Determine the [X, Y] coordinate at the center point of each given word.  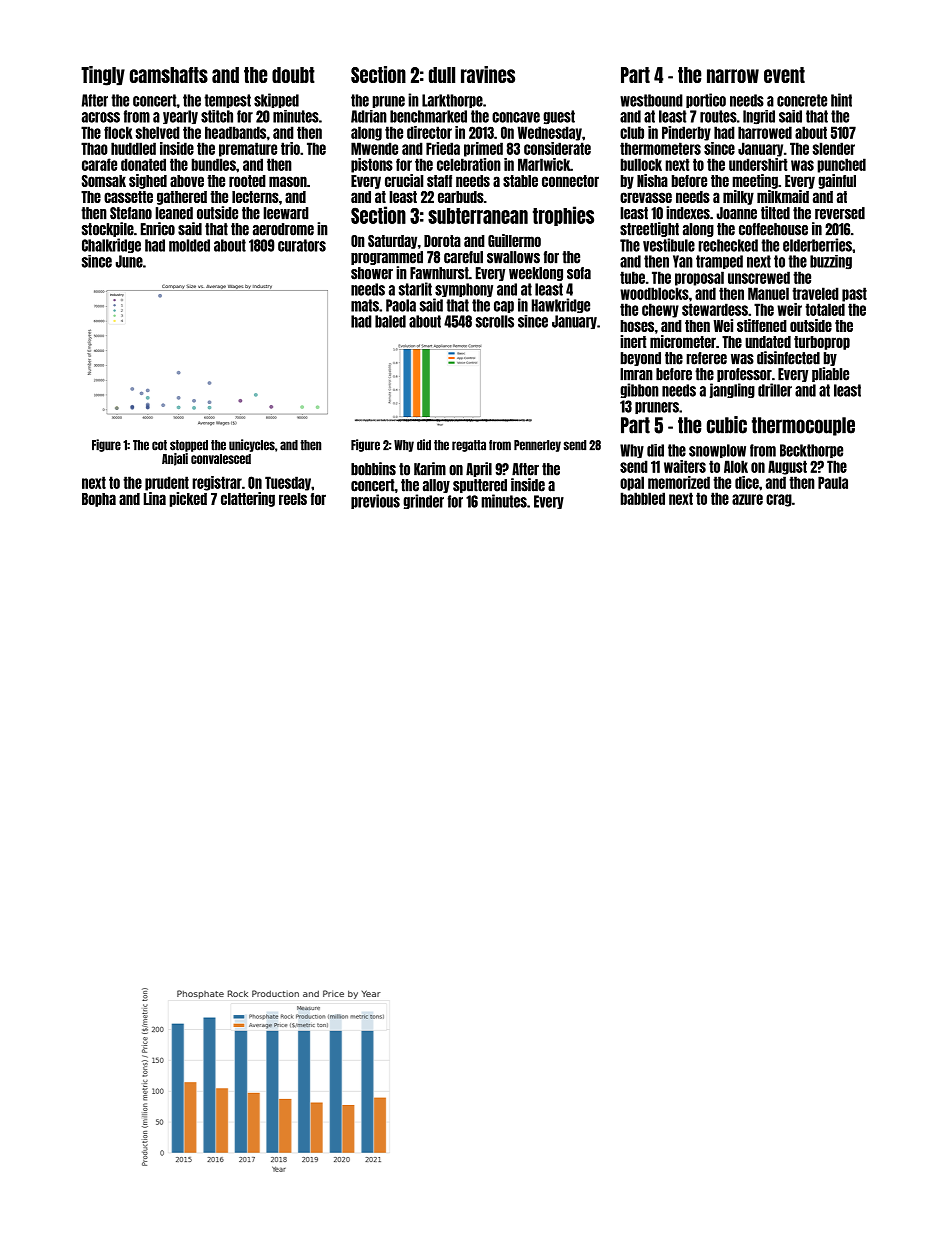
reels [293, 499]
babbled [643, 498]
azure [747, 499]
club [632, 132]
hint [841, 100]
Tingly [103, 76]
